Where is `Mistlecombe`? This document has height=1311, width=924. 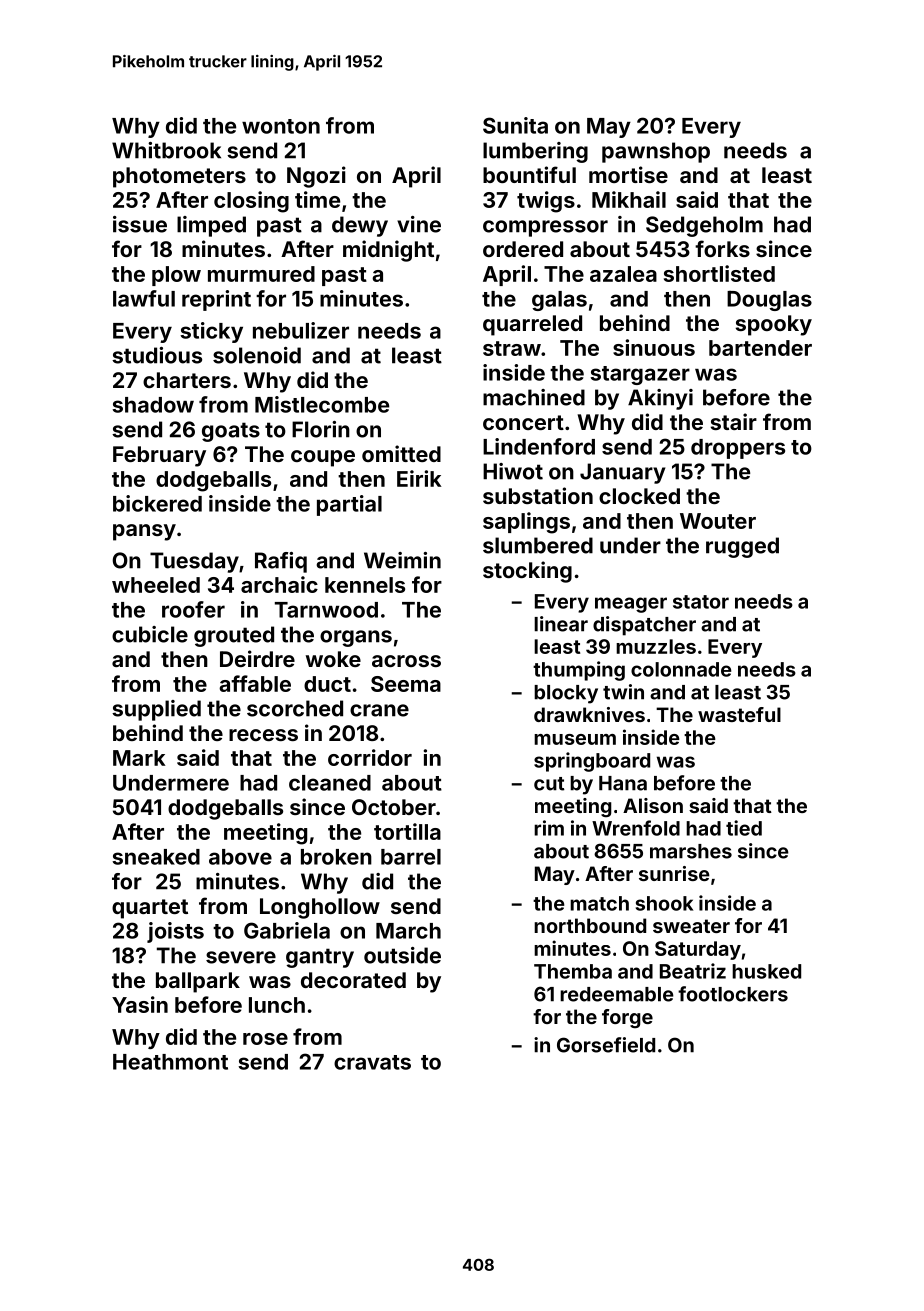
Mistlecombe is located at coordinates (322, 404).
